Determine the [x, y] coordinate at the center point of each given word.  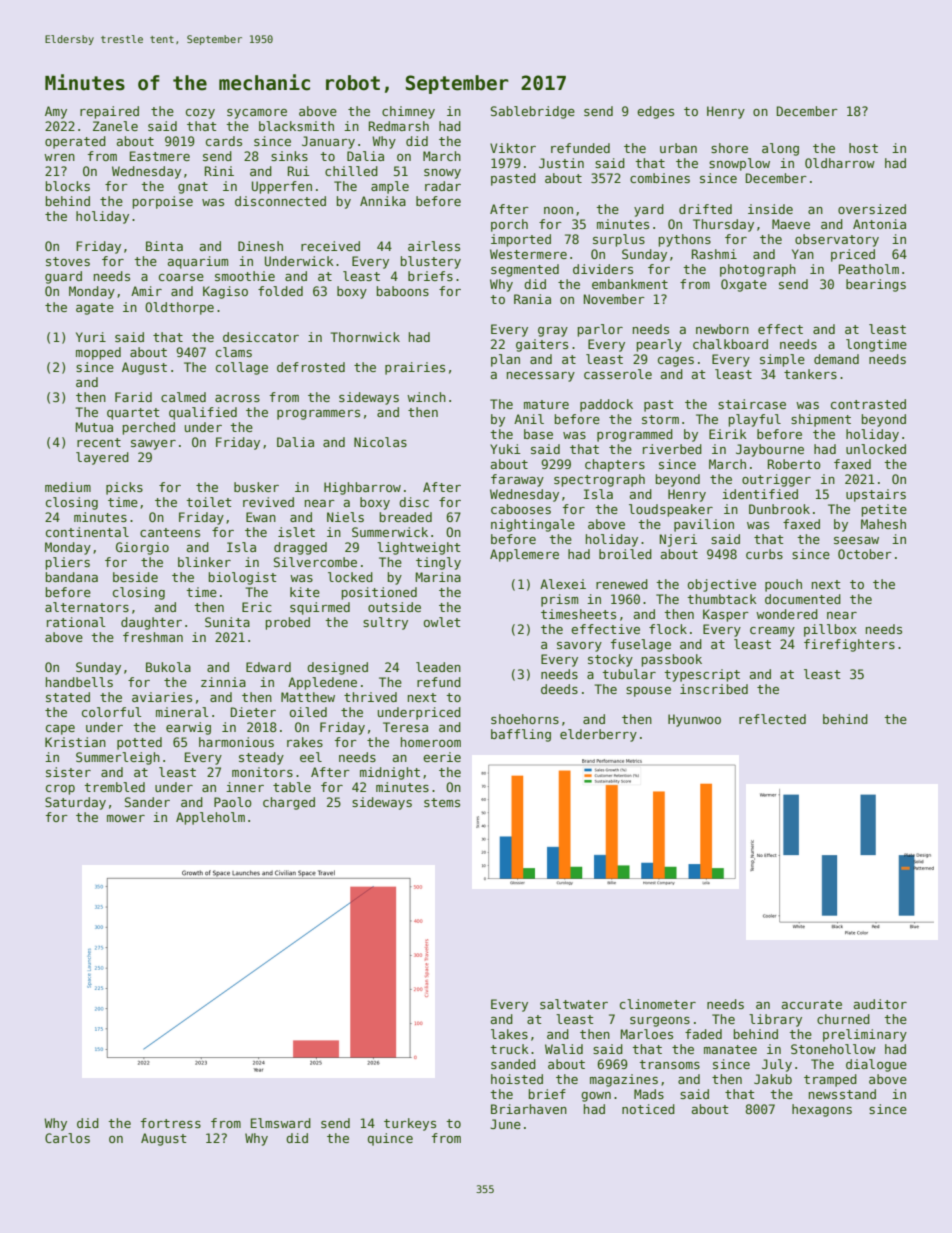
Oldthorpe [179, 308]
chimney [408, 112]
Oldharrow [840, 163]
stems [442, 802]
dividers [603, 269]
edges [655, 112]
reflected [772, 719]
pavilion [704, 525]
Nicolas [380, 442]
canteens [170, 532]
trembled [114, 787]
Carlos [67, 1138]
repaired [109, 112]
